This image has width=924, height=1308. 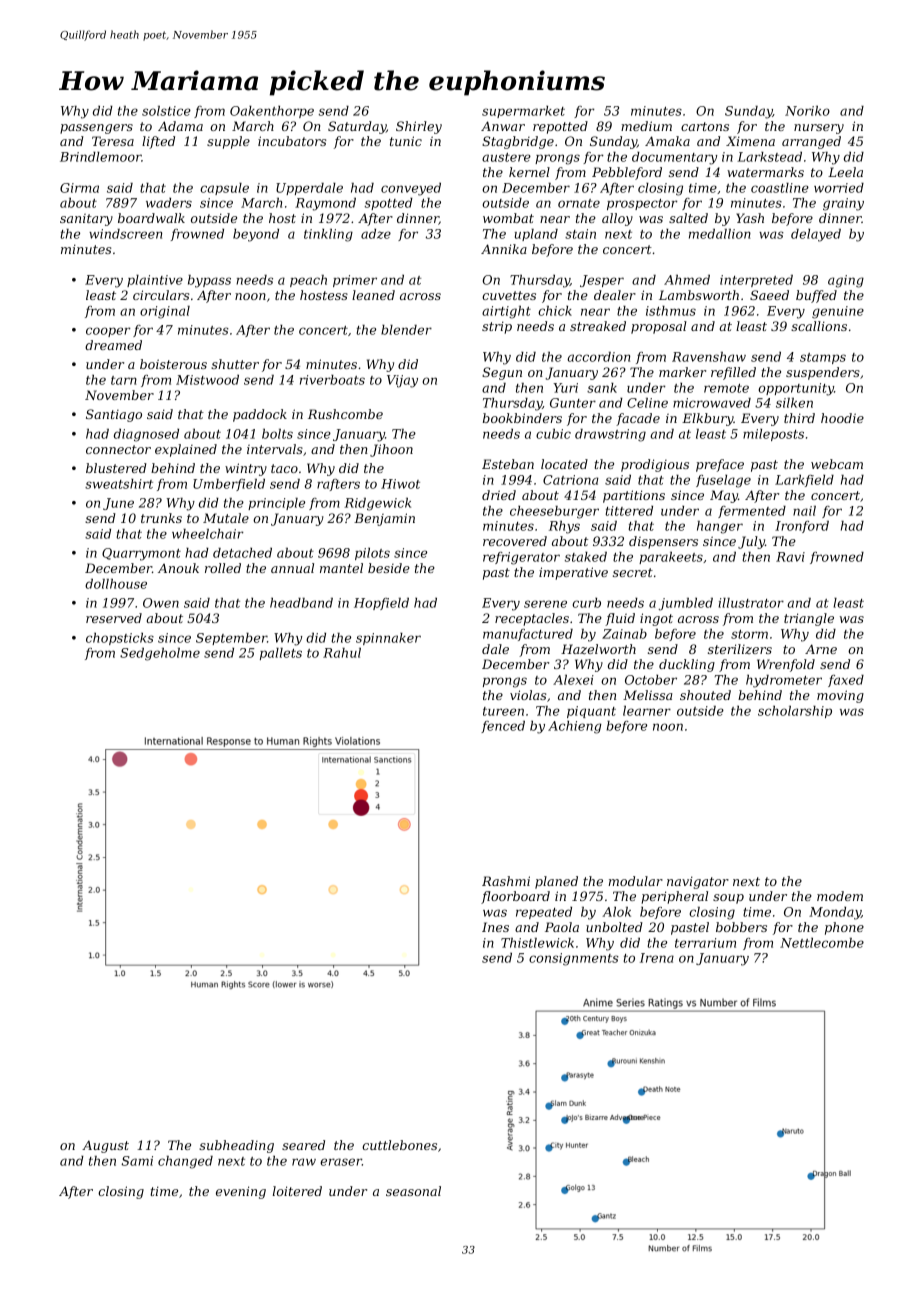 I want to click on changed, so click(x=185, y=1162).
